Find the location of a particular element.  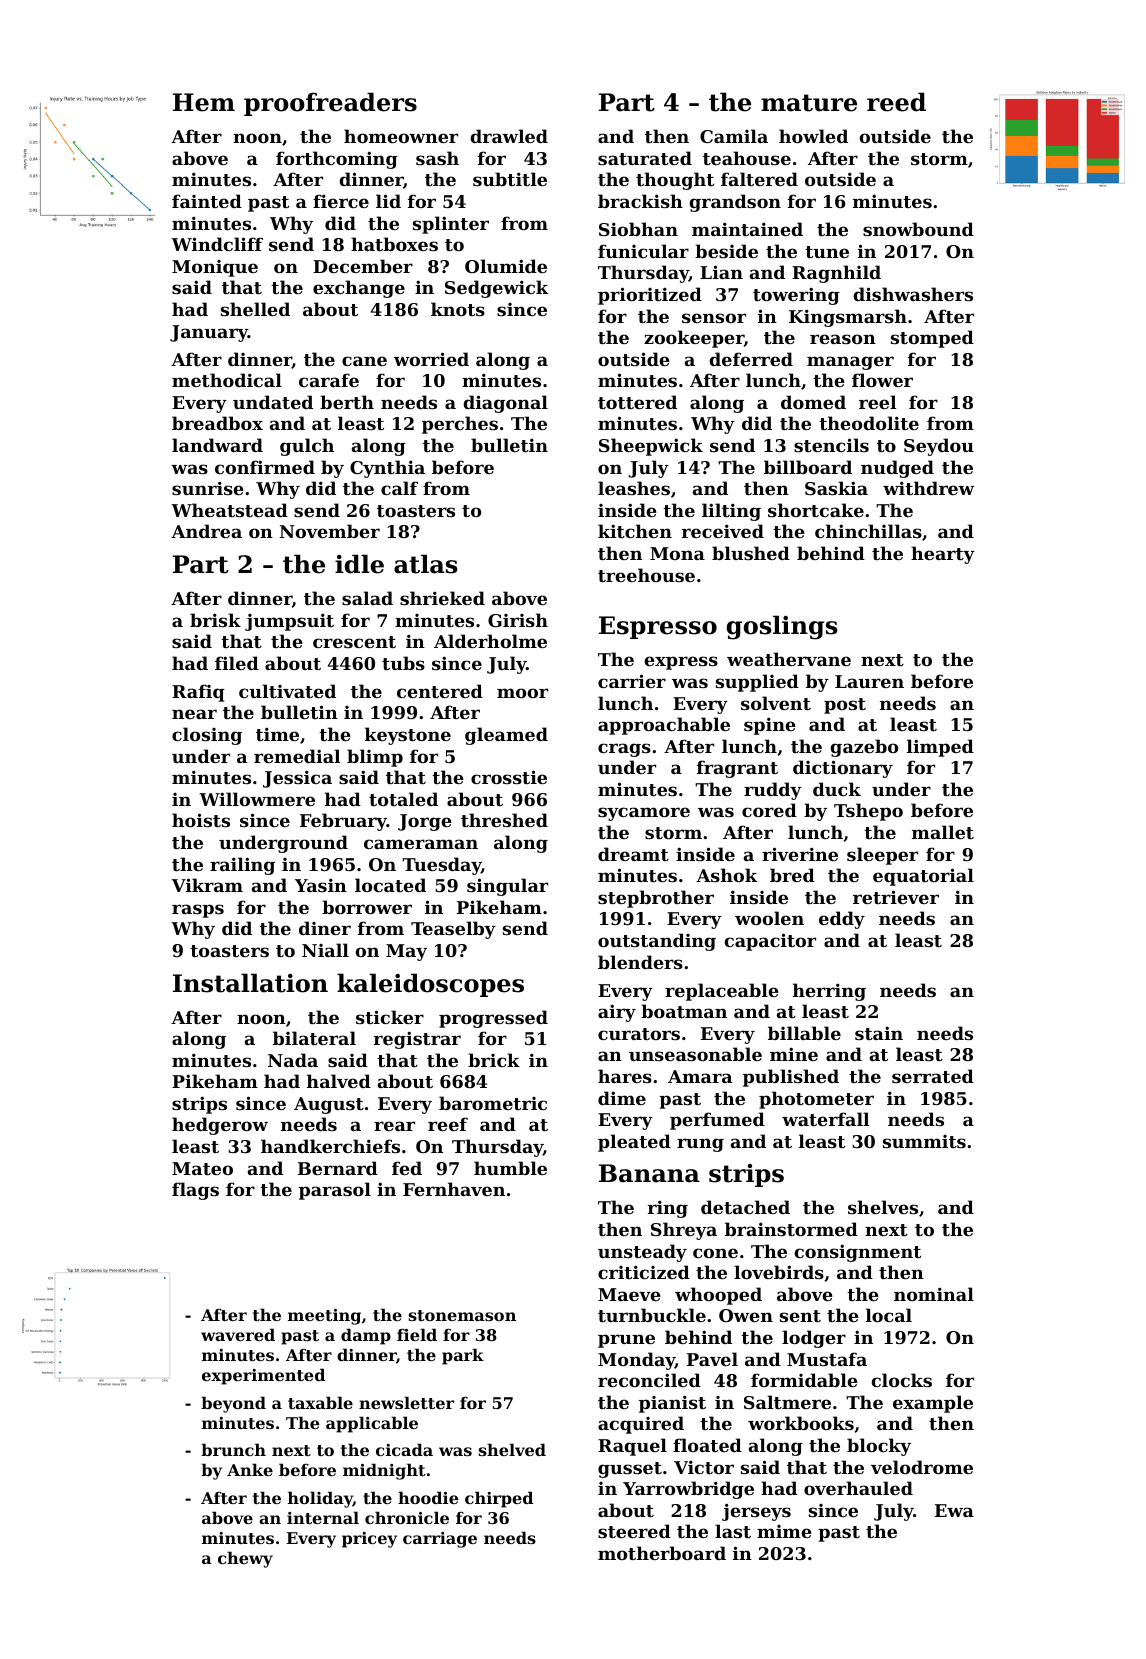

steered is located at coordinates (634, 1531).
